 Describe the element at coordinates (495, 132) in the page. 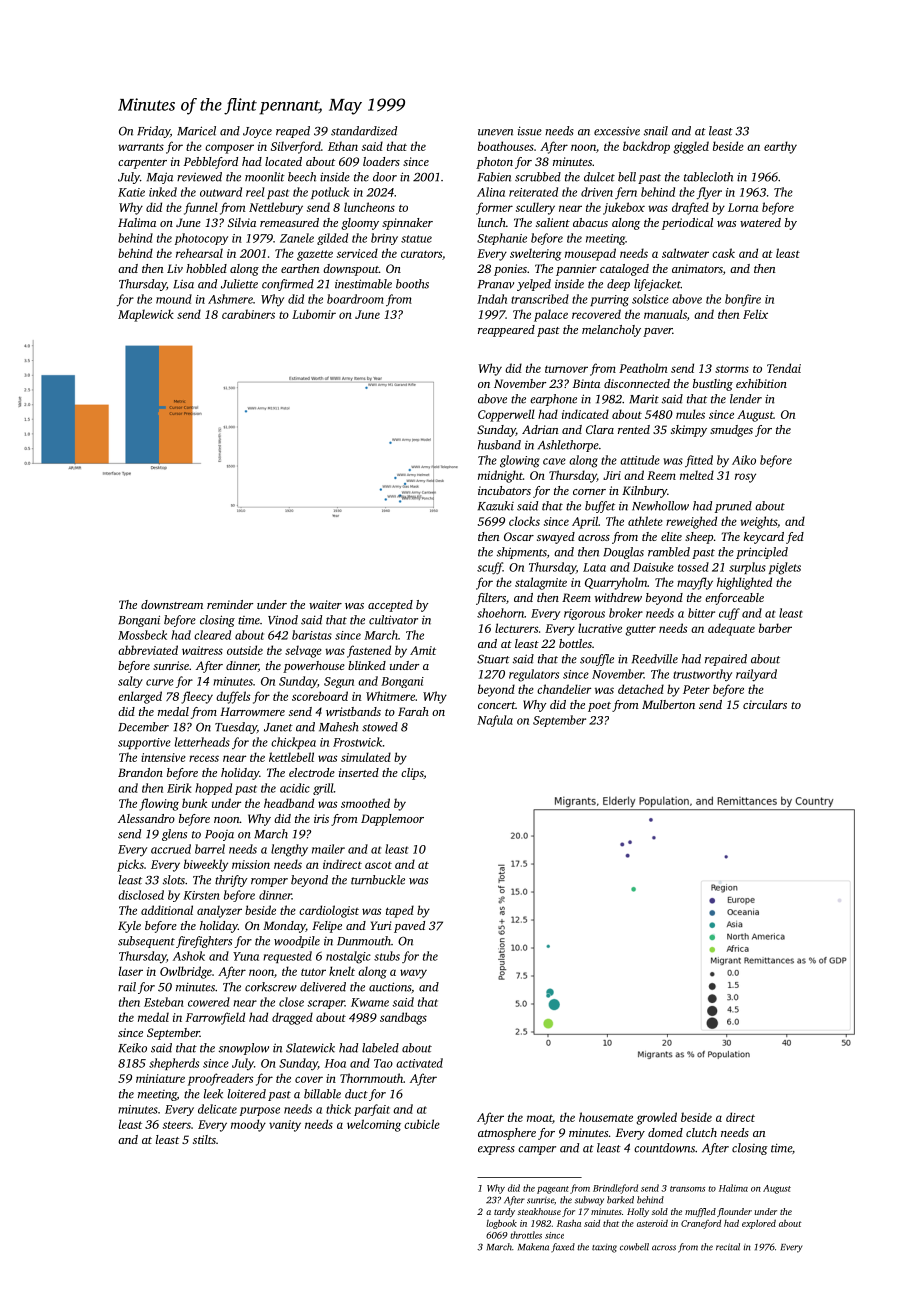

I see `uneven` at that location.
